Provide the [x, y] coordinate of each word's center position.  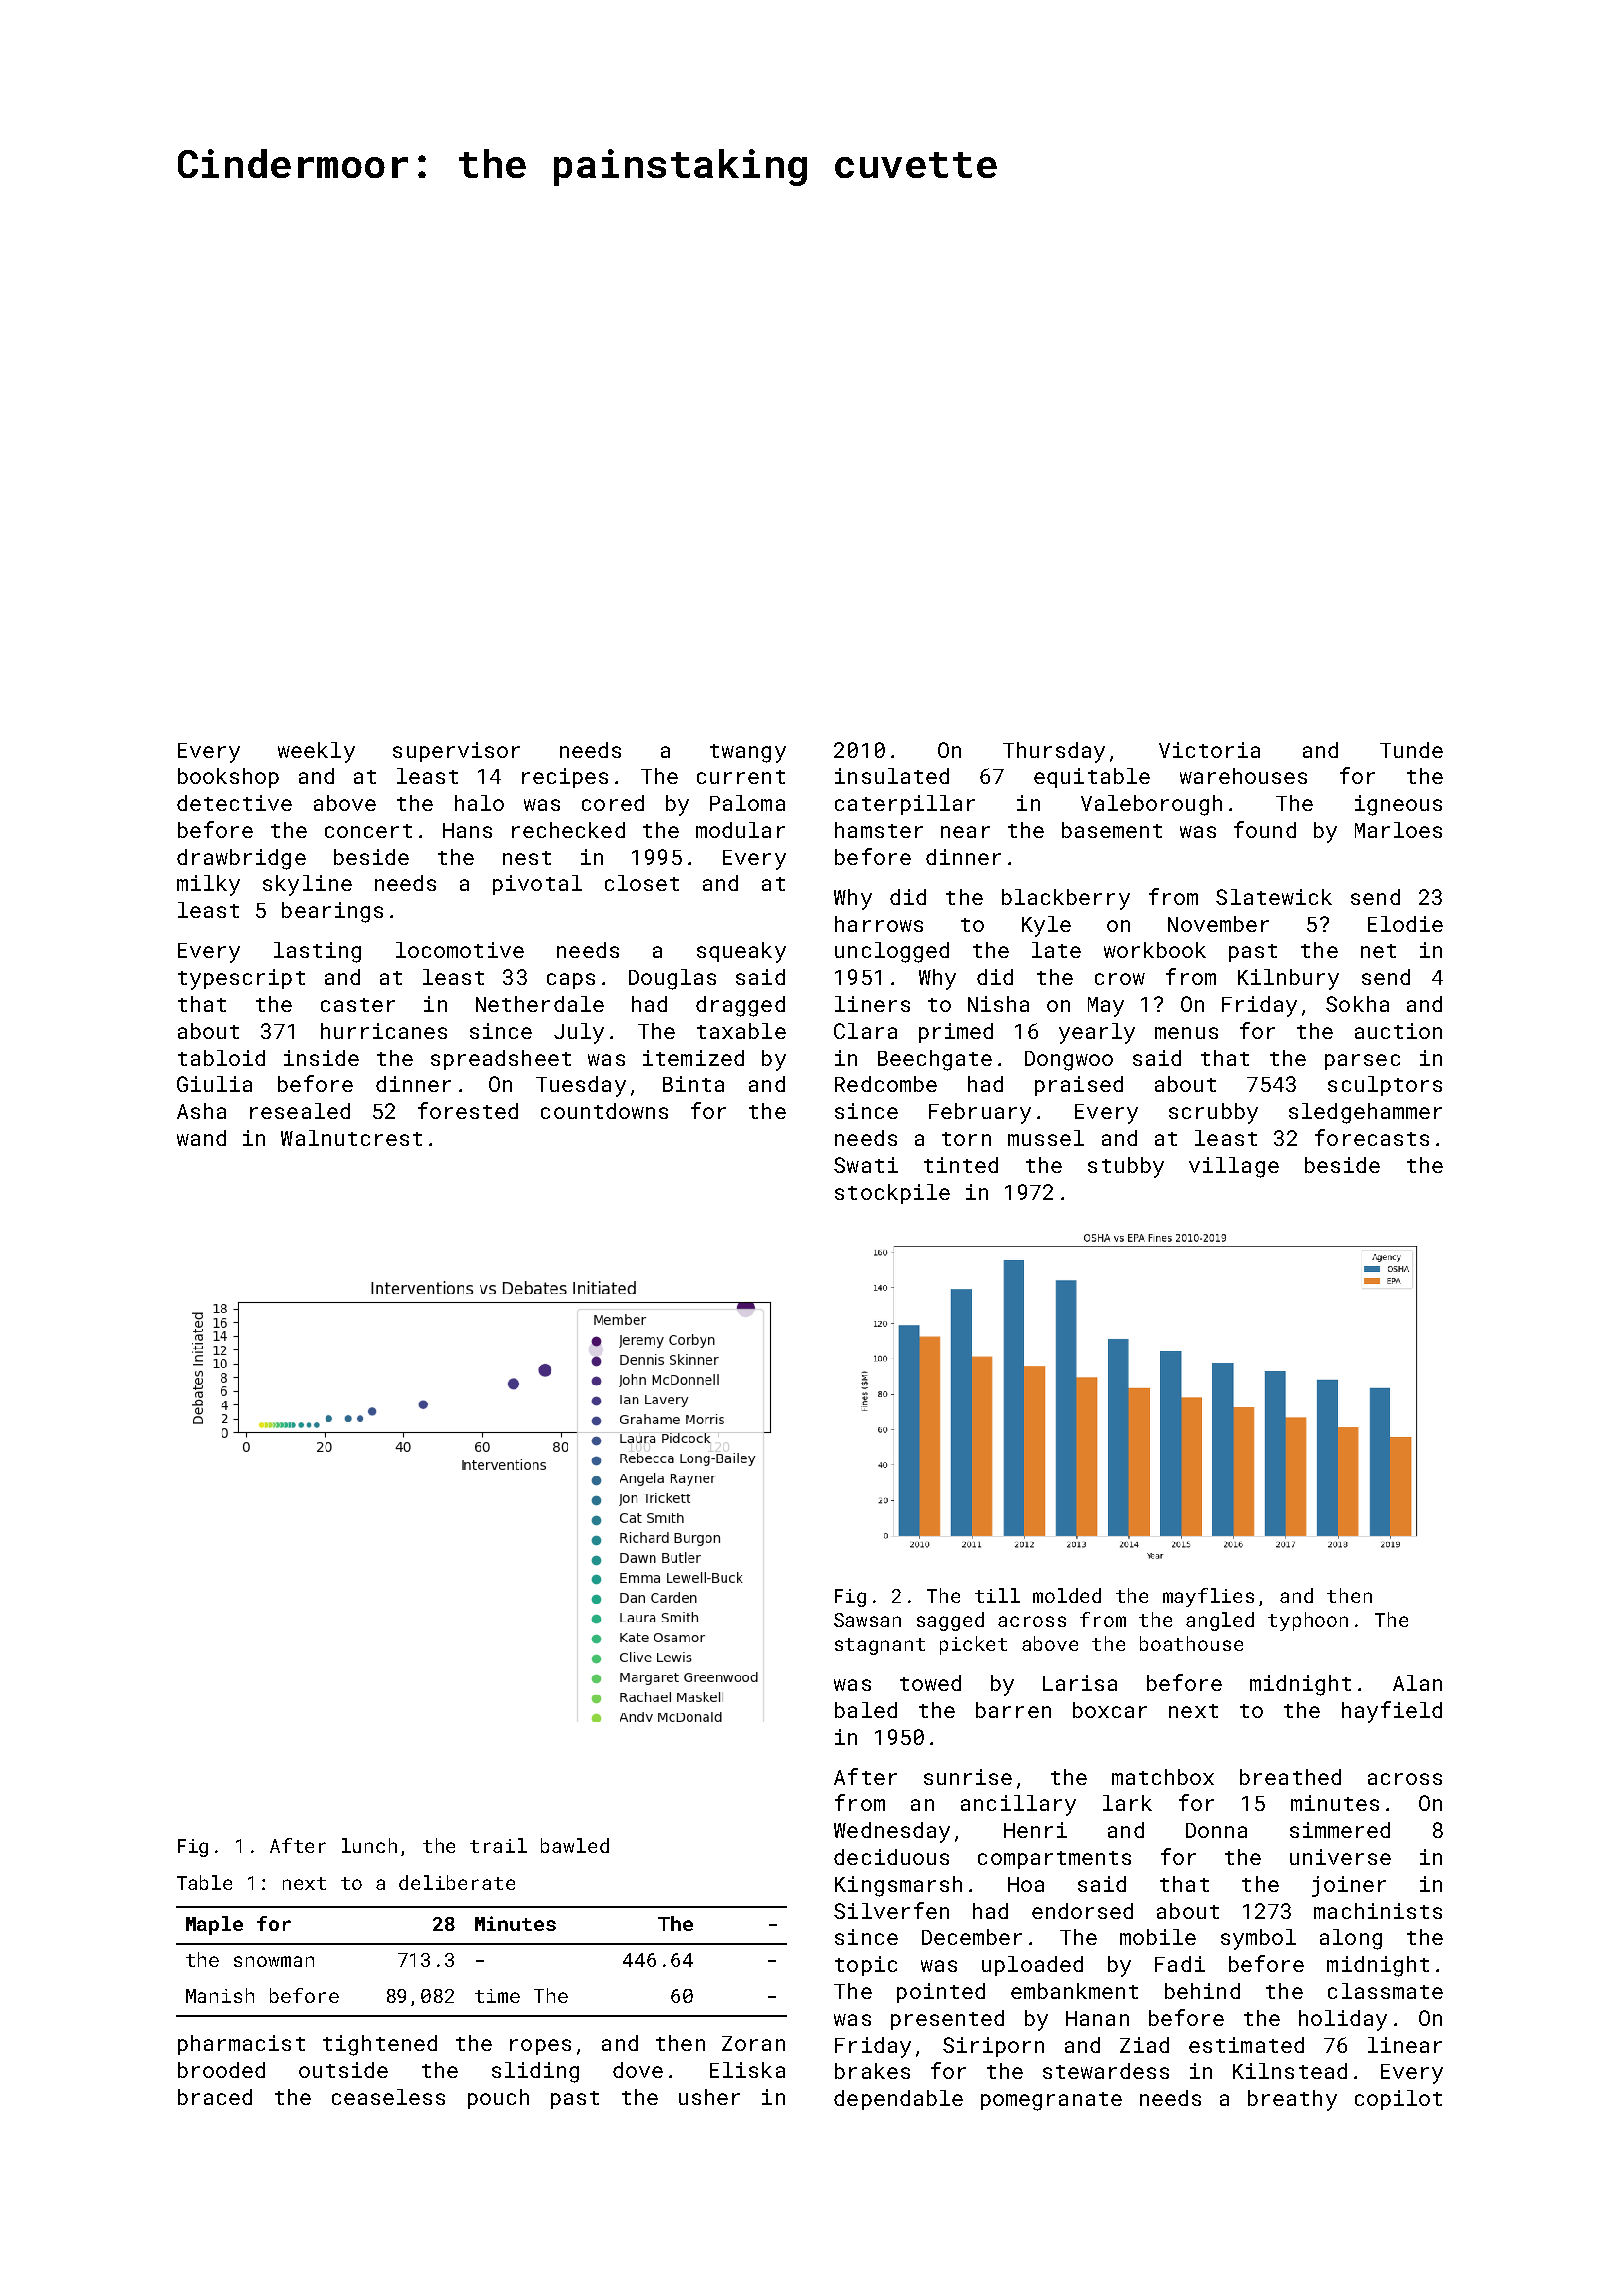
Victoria [1209, 750]
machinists [1378, 1911]
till [997, 1595]
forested [468, 1110]
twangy [748, 753]
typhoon [1308, 1621]
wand [201, 1138]
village [1234, 1167]
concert [368, 831]
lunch [369, 1845]
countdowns [604, 1111]
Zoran [753, 2043]
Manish [220, 1995]
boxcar [1110, 1710]
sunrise [968, 1777]
